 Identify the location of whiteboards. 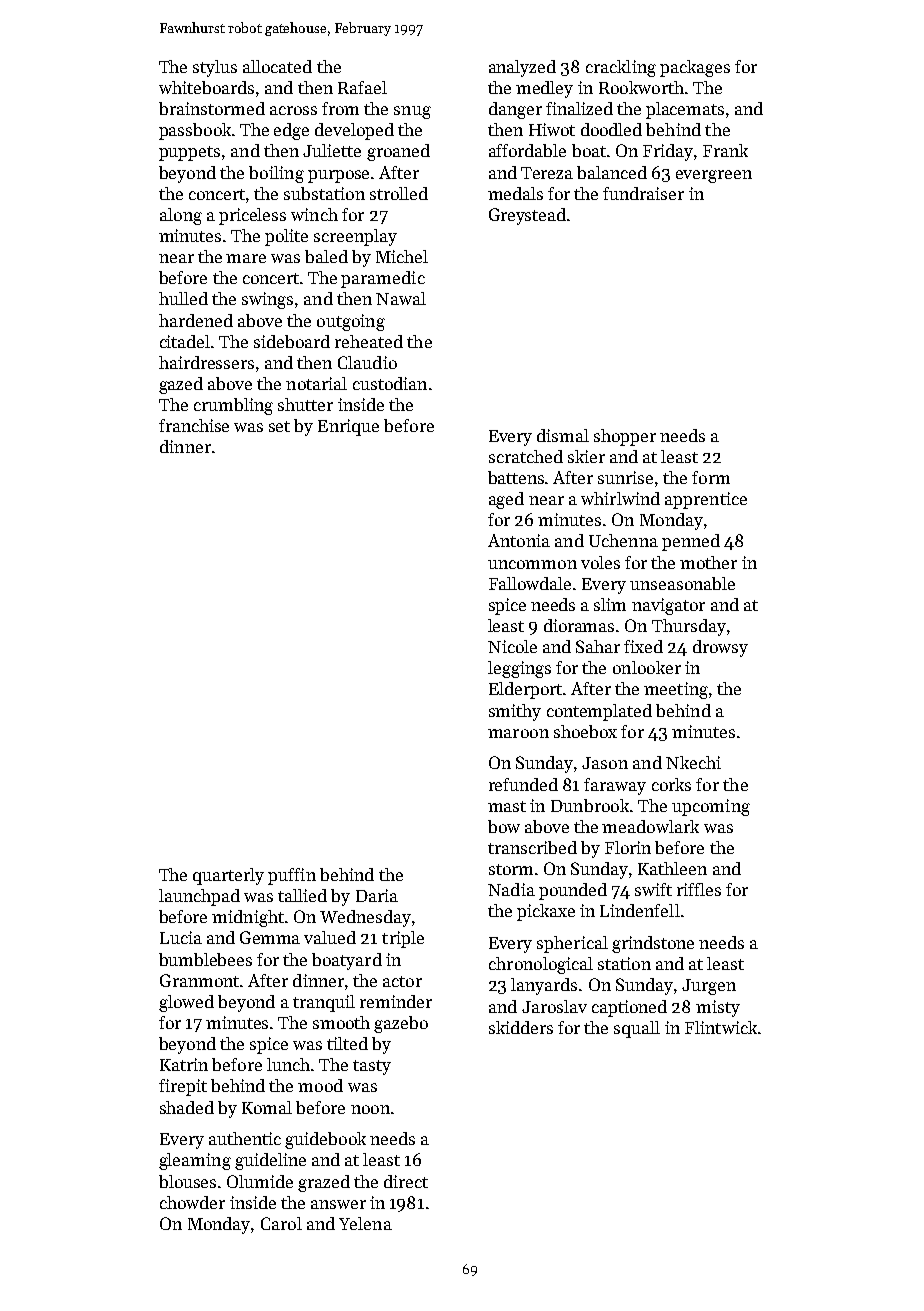
(206, 87).
